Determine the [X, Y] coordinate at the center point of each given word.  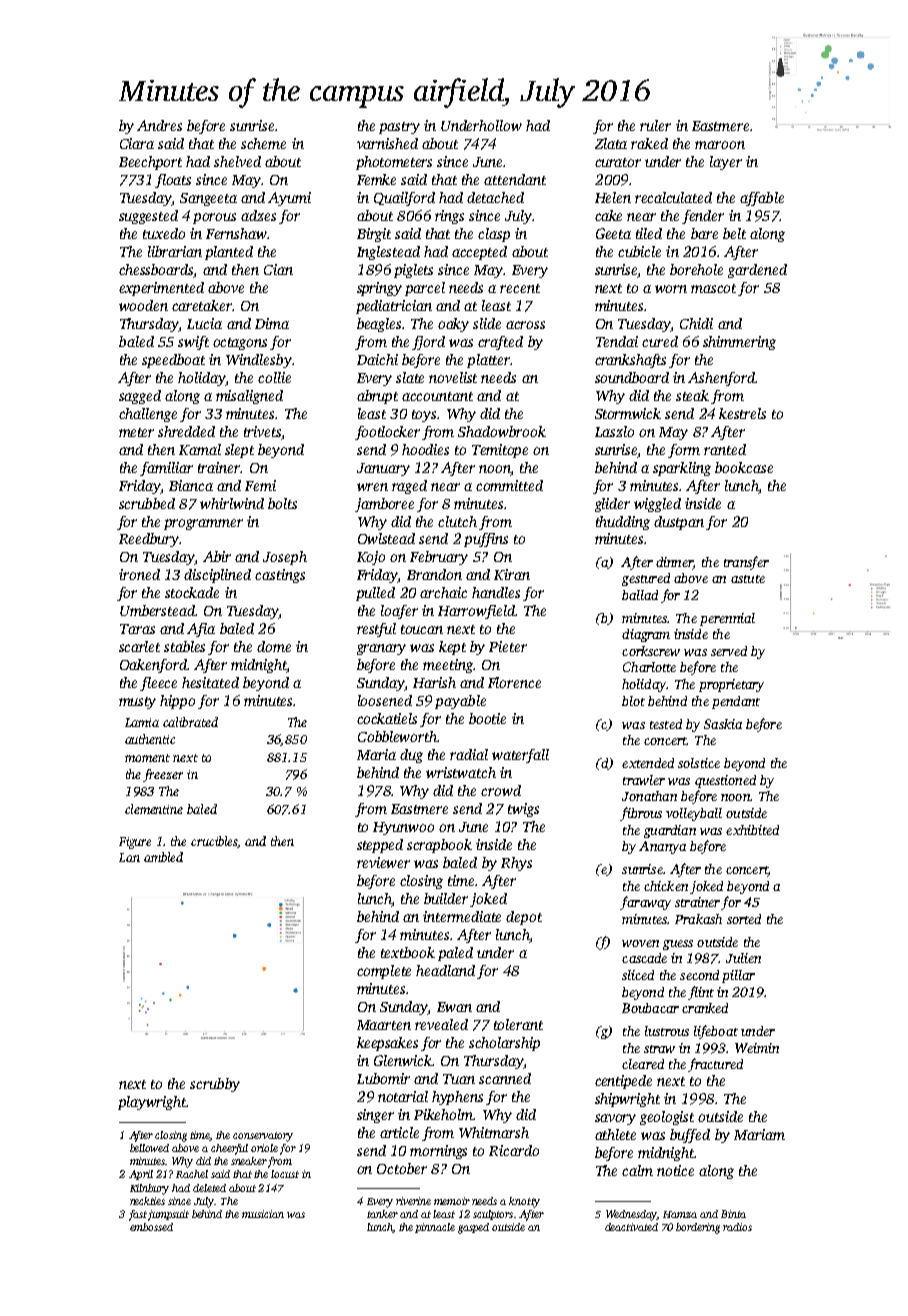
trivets [262, 431]
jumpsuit [168, 1215]
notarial [403, 1096]
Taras [137, 629]
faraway [645, 903]
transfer [746, 563]
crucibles [214, 842]
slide [487, 323]
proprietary [731, 685]
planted [229, 253]
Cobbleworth [397, 736]
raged [409, 487]
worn [671, 289]
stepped [380, 846]
